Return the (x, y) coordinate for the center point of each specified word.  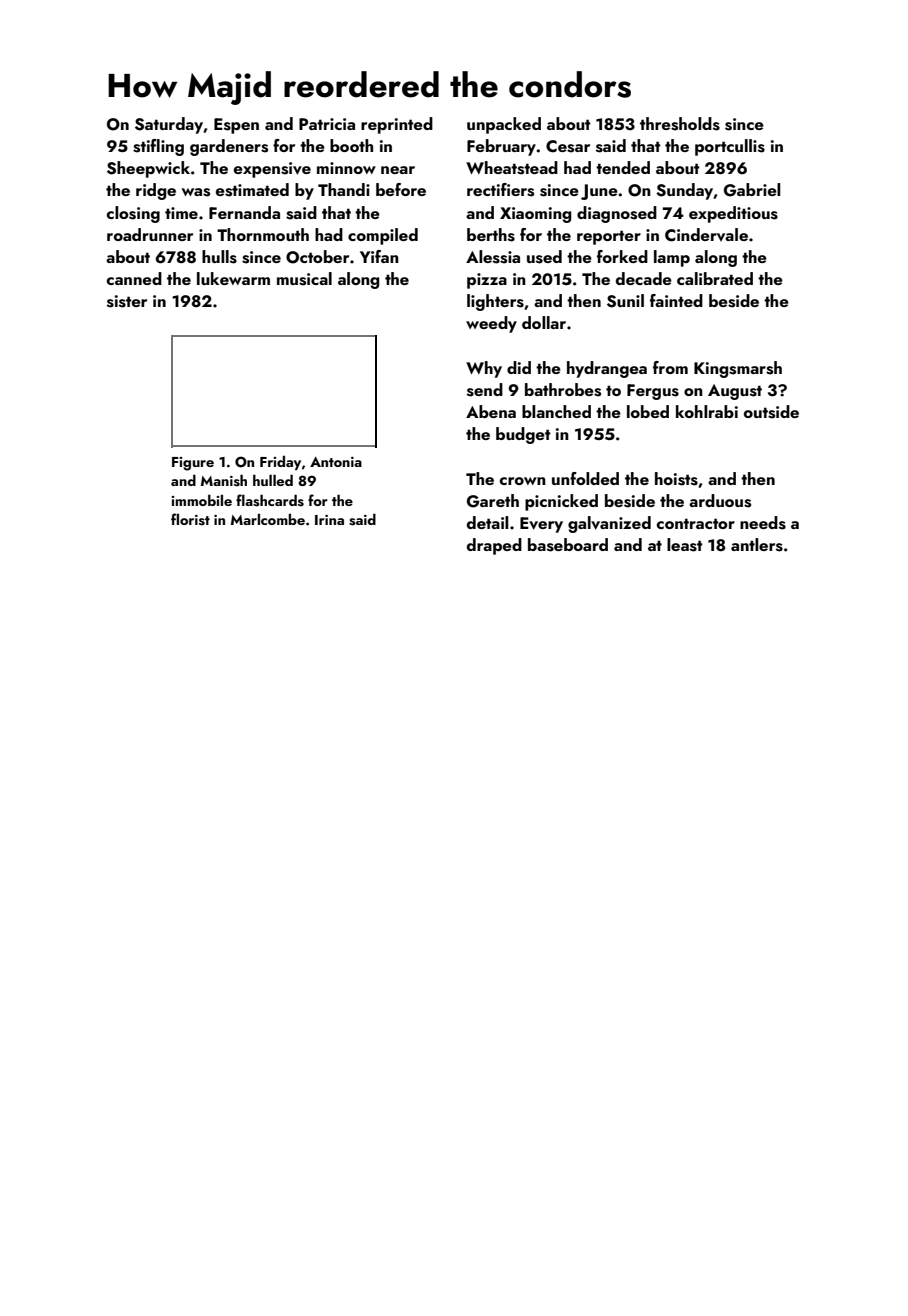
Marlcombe (268, 519)
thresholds (680, 124)
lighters (495, 302)
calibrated (715, 278)
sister (127, 301)
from (670, 367)
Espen (236, 126)
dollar (544, 322)
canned (134, 278)
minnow (346, 168)
